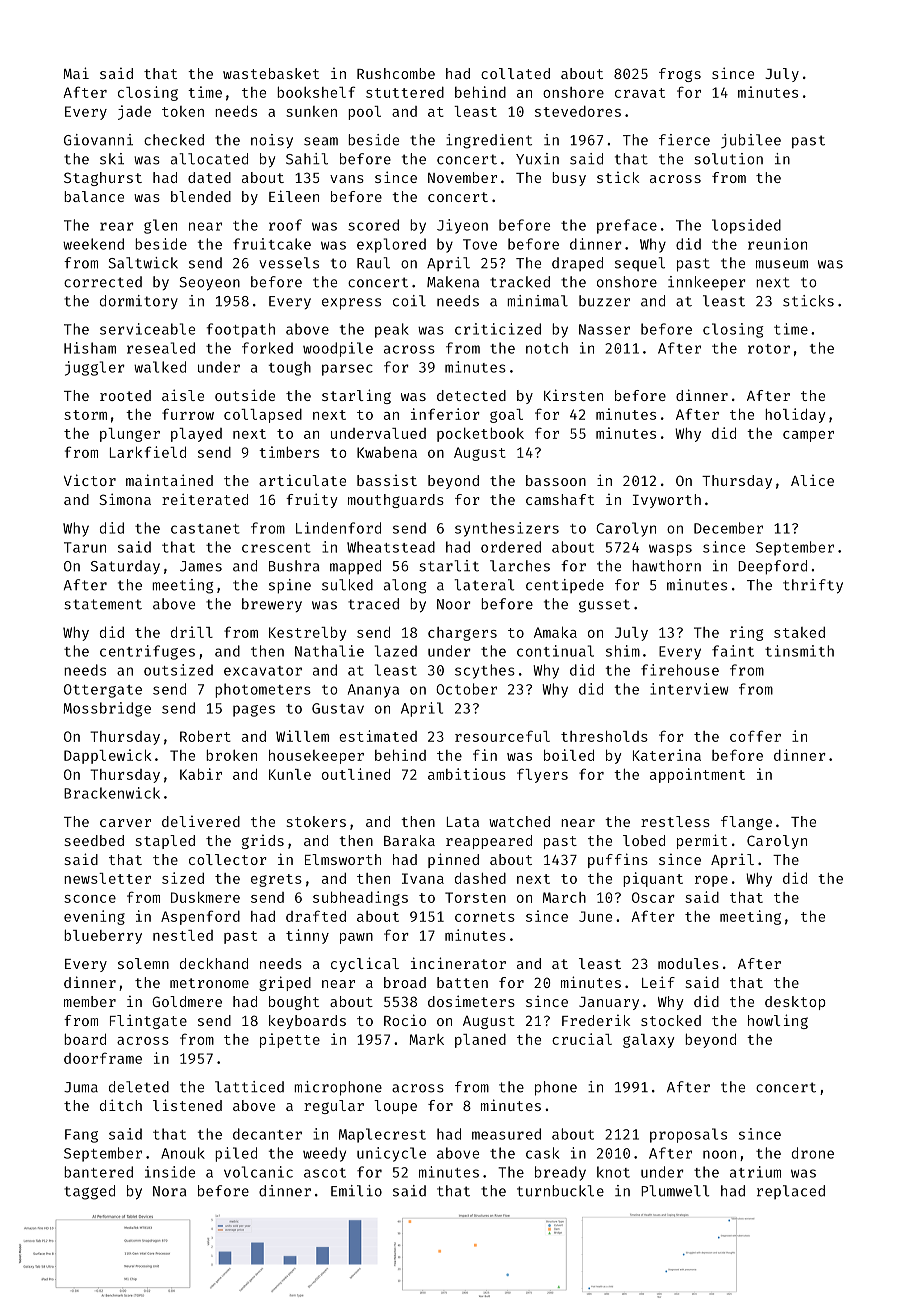 The width and height of the image is (908, 1316). What do you see at coordinates (364, 113) in the image?
I see `pool` at bounding box center [364, 113].
